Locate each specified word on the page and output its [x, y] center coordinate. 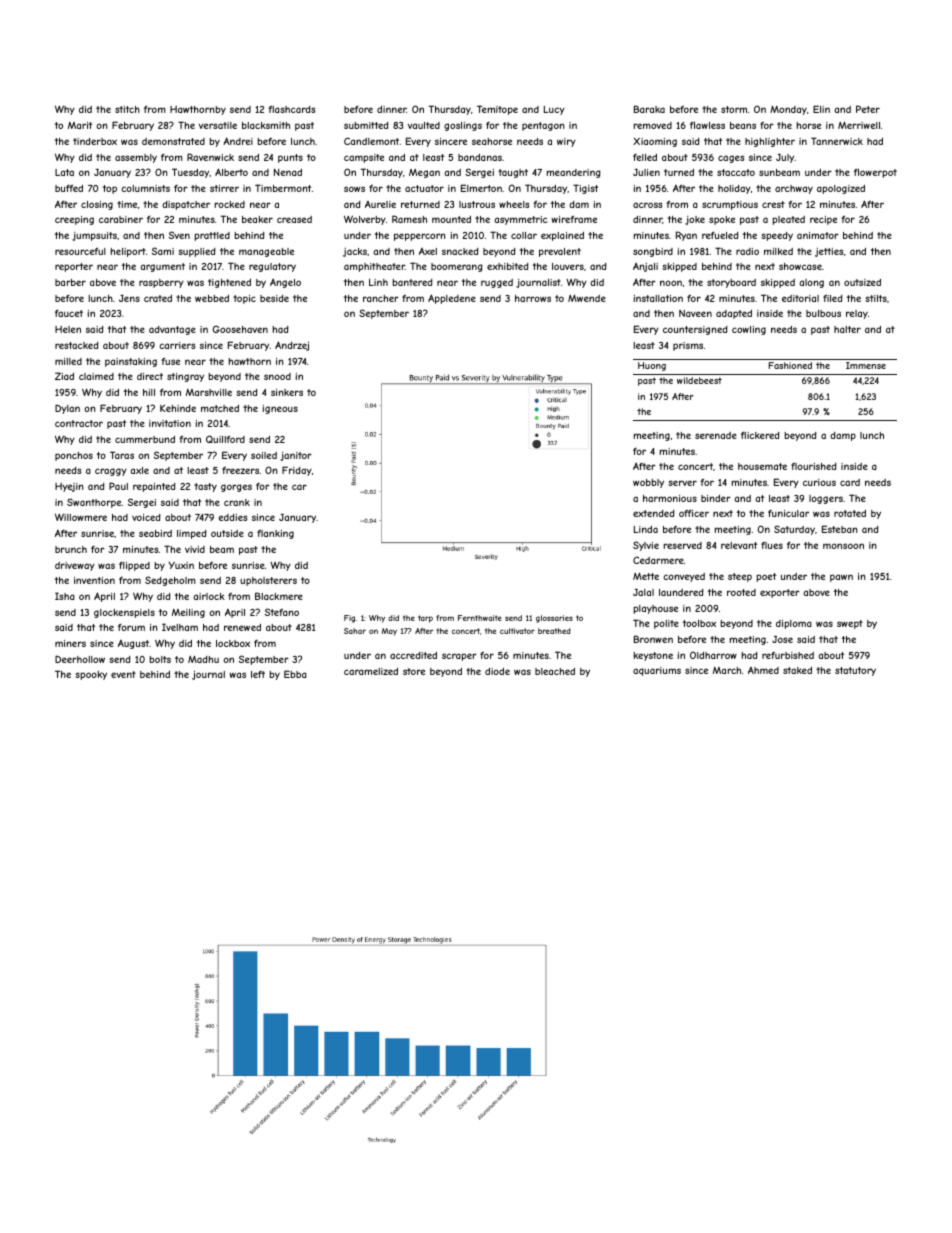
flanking [275, 534]
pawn [841, 578]
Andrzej [292, 346]
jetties [829, 252]
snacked [460, 251]
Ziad [64, 376]
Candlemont [372, 141]
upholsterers [268, 581]
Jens [129, 298]
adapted [734, 314]
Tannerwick [837, 141]
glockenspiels [124, 613]
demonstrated [173, 141]
